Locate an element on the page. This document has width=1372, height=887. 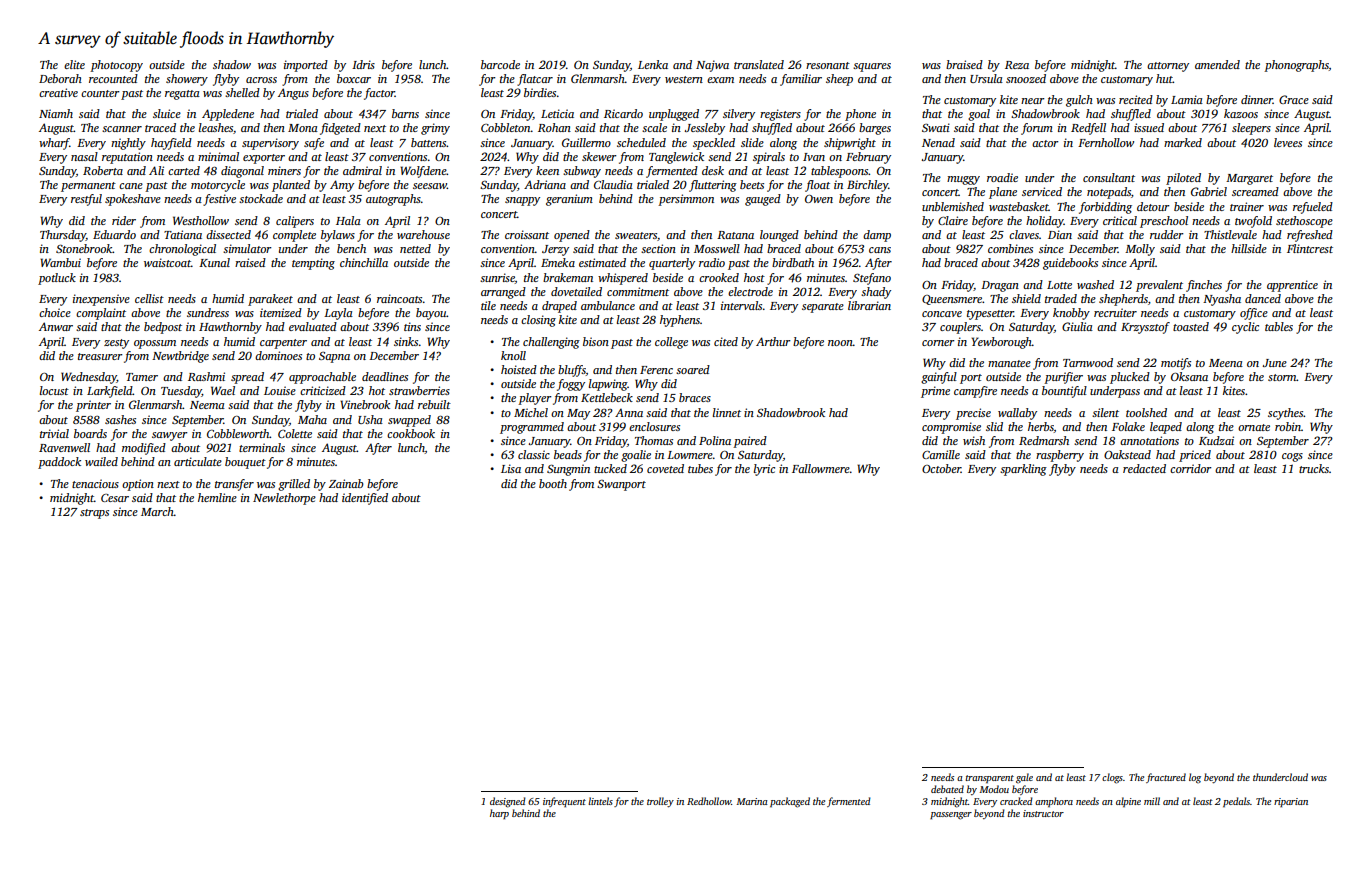
lyric is located at coordinates (764, 470).
